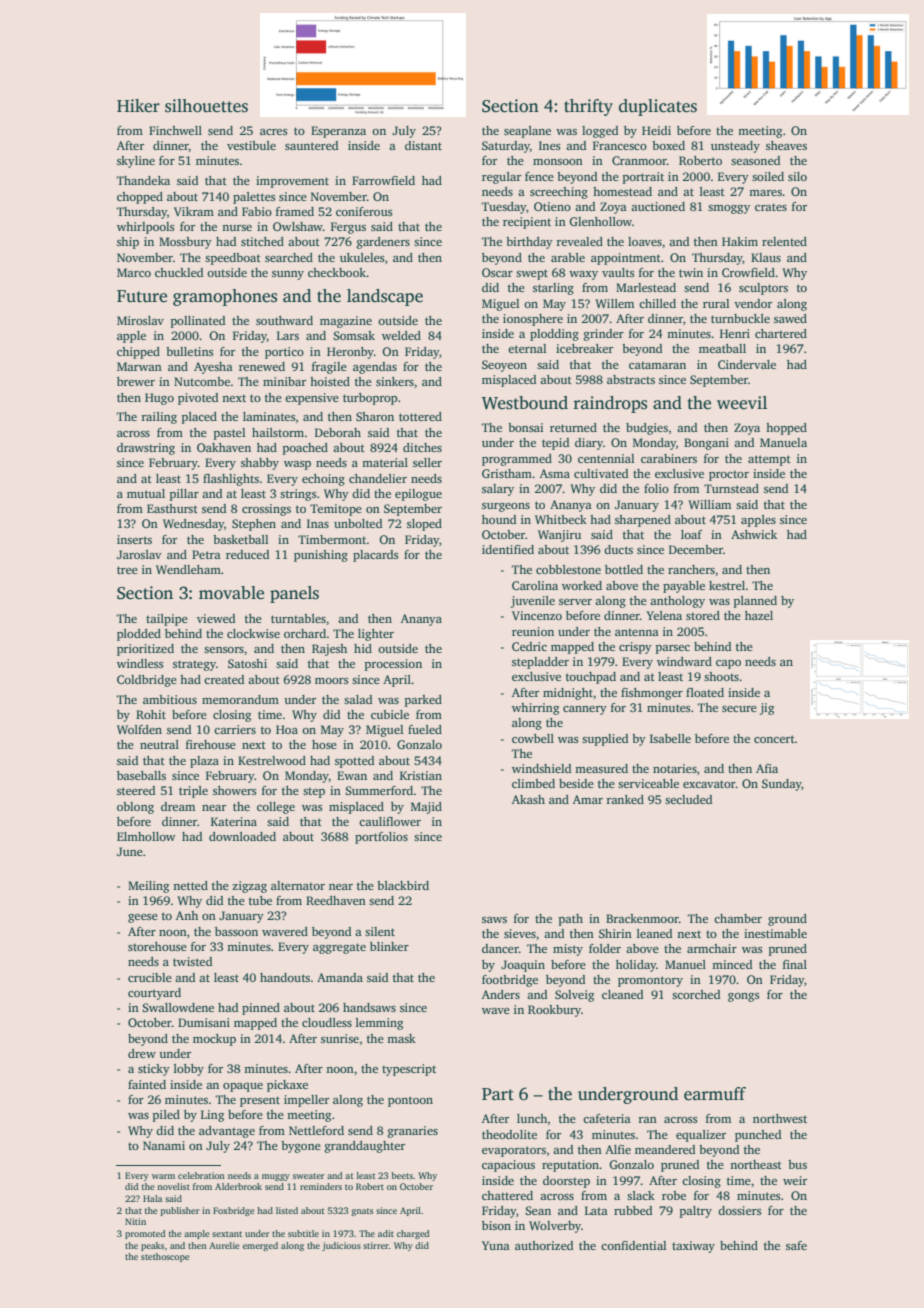 Image resolution: width=924 pixels, height=1308 pixels. Describe the element at coordinates (740, 241) in the screenshot. I see `Hakim` at that location.
